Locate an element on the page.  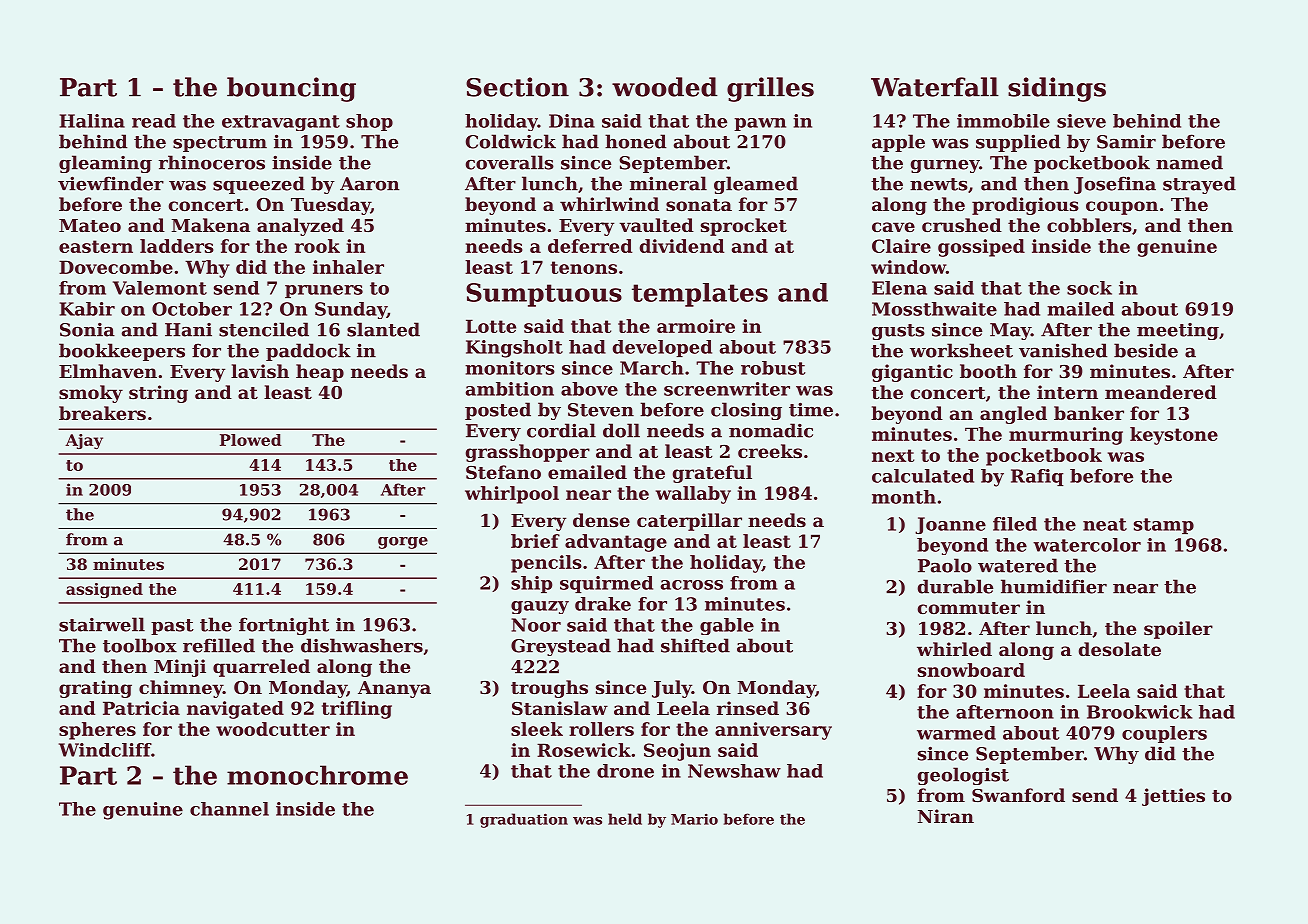
woodcutter is located at coordinates (273, 729).
